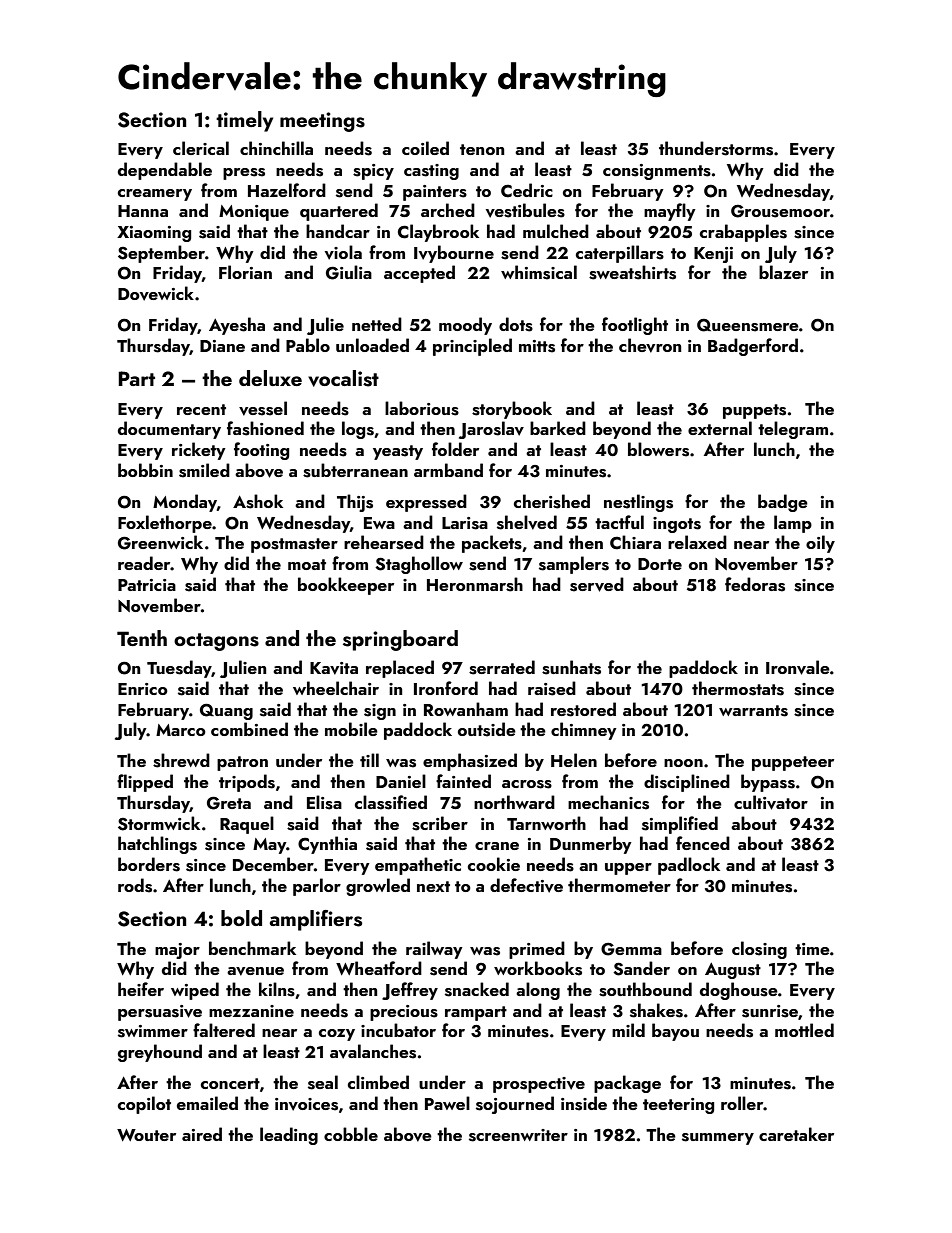 The width and height of the screenshot is (952, 1233). I want to click on aired, so click(202, 1134).
